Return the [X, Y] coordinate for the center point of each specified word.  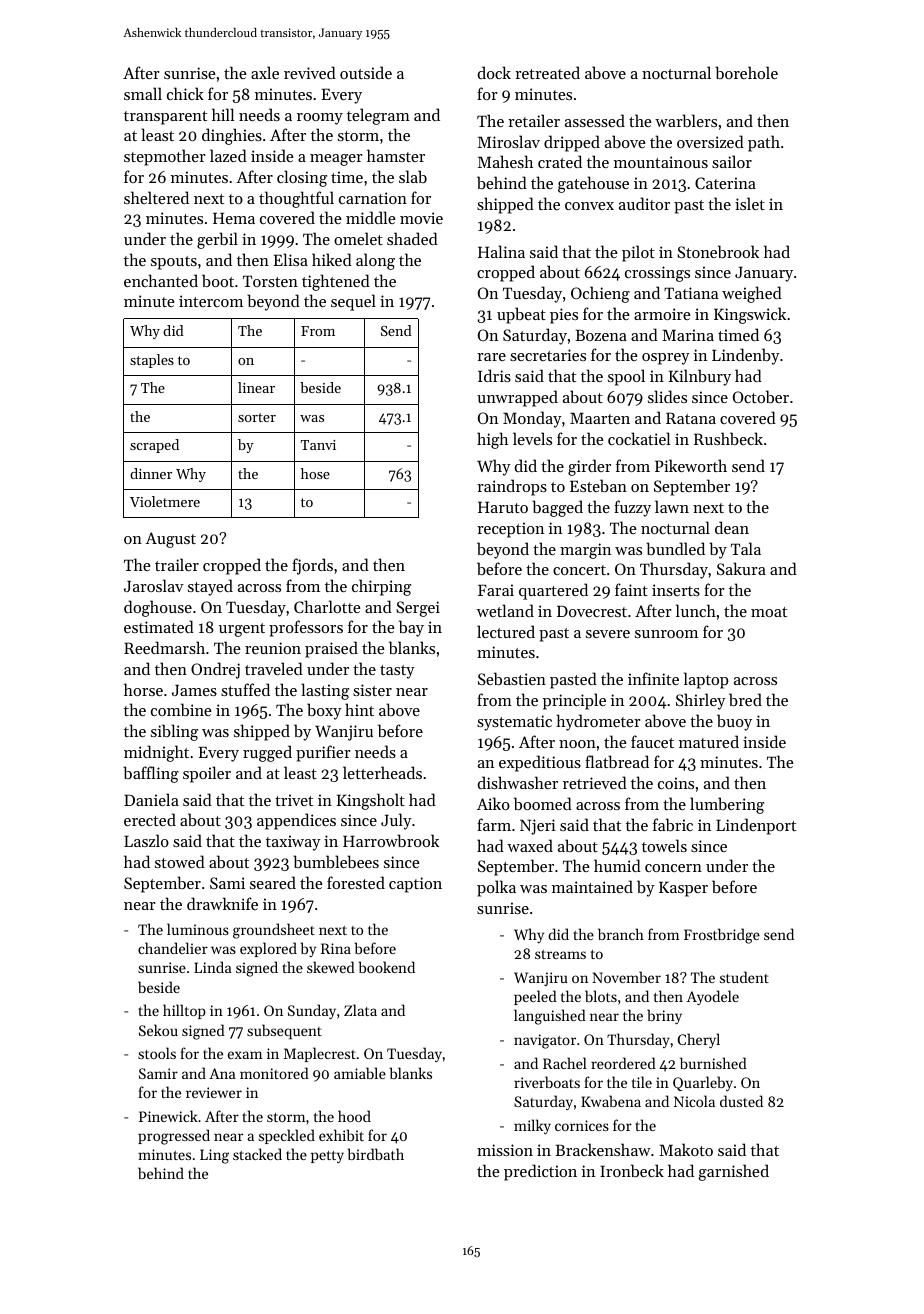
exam [245, 1055]
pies [564, 316]
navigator [545, 1041]
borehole [746, 72]
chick [185, 93]
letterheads [382, 772]
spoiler [207, 774]
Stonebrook [718, 251]
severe [608, 634]
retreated [547, 72]
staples [152, 361]
